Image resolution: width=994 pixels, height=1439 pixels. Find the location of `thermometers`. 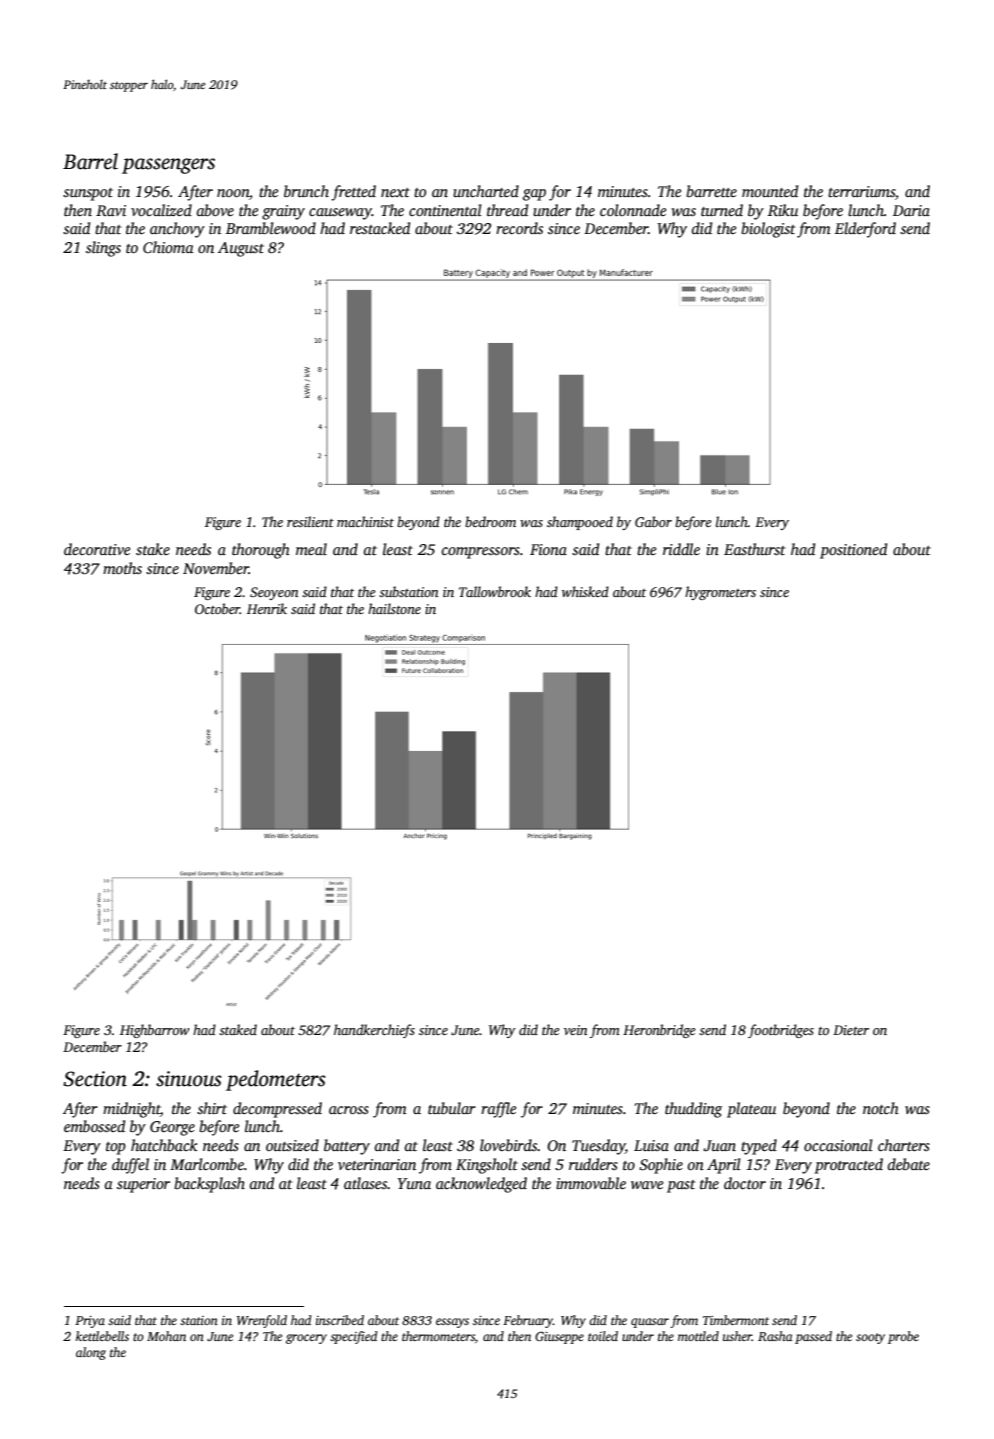

thermometers is located at coordinates (438, 1336).
